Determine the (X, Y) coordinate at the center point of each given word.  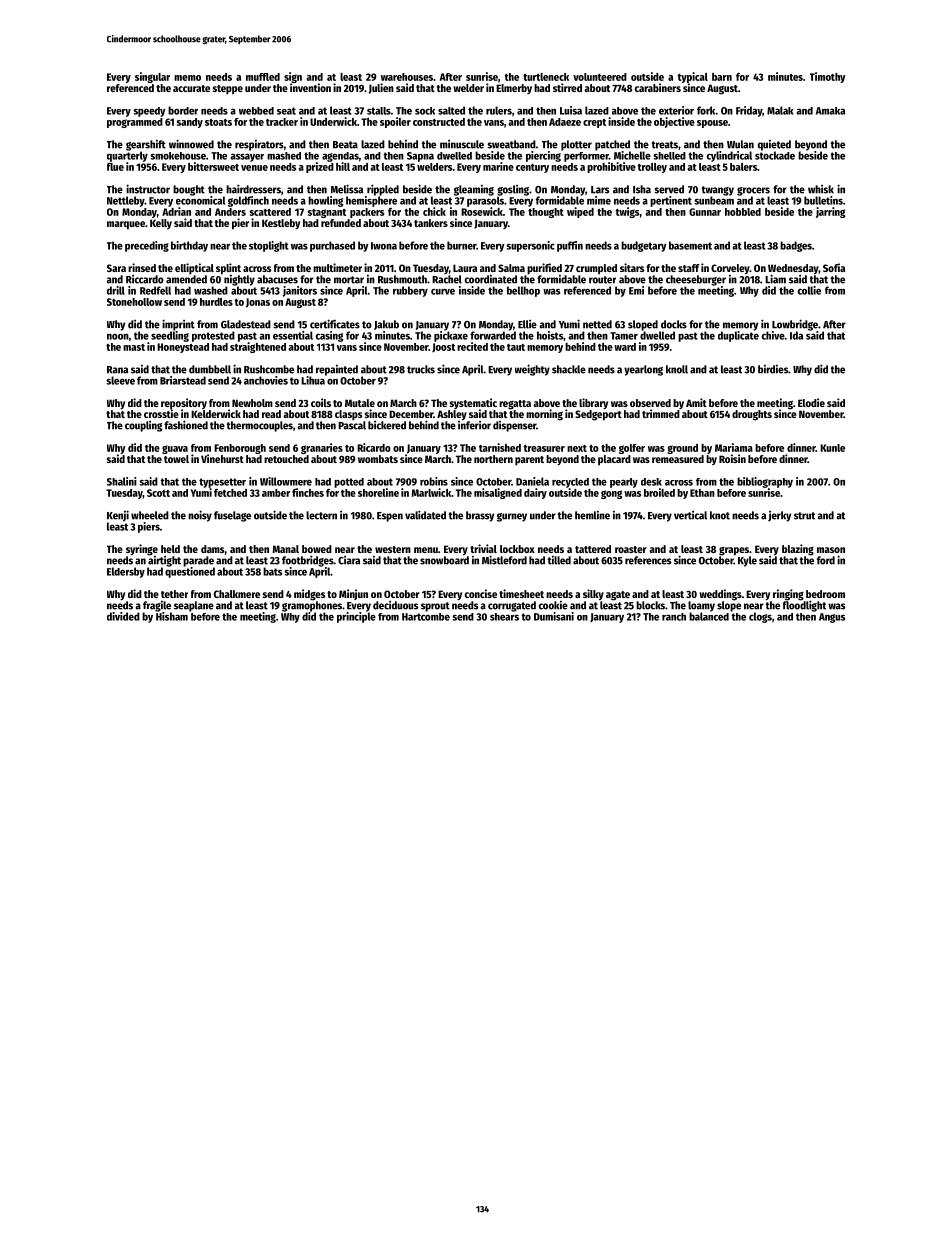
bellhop (523, 291)
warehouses (407, 77)
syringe (142, 550)
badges (796, 246)
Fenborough (240, 449)
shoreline (378, 492)
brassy (480, 516)
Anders (230, 212)
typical (693, 77)
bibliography (765, 482)
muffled (263, 77)
